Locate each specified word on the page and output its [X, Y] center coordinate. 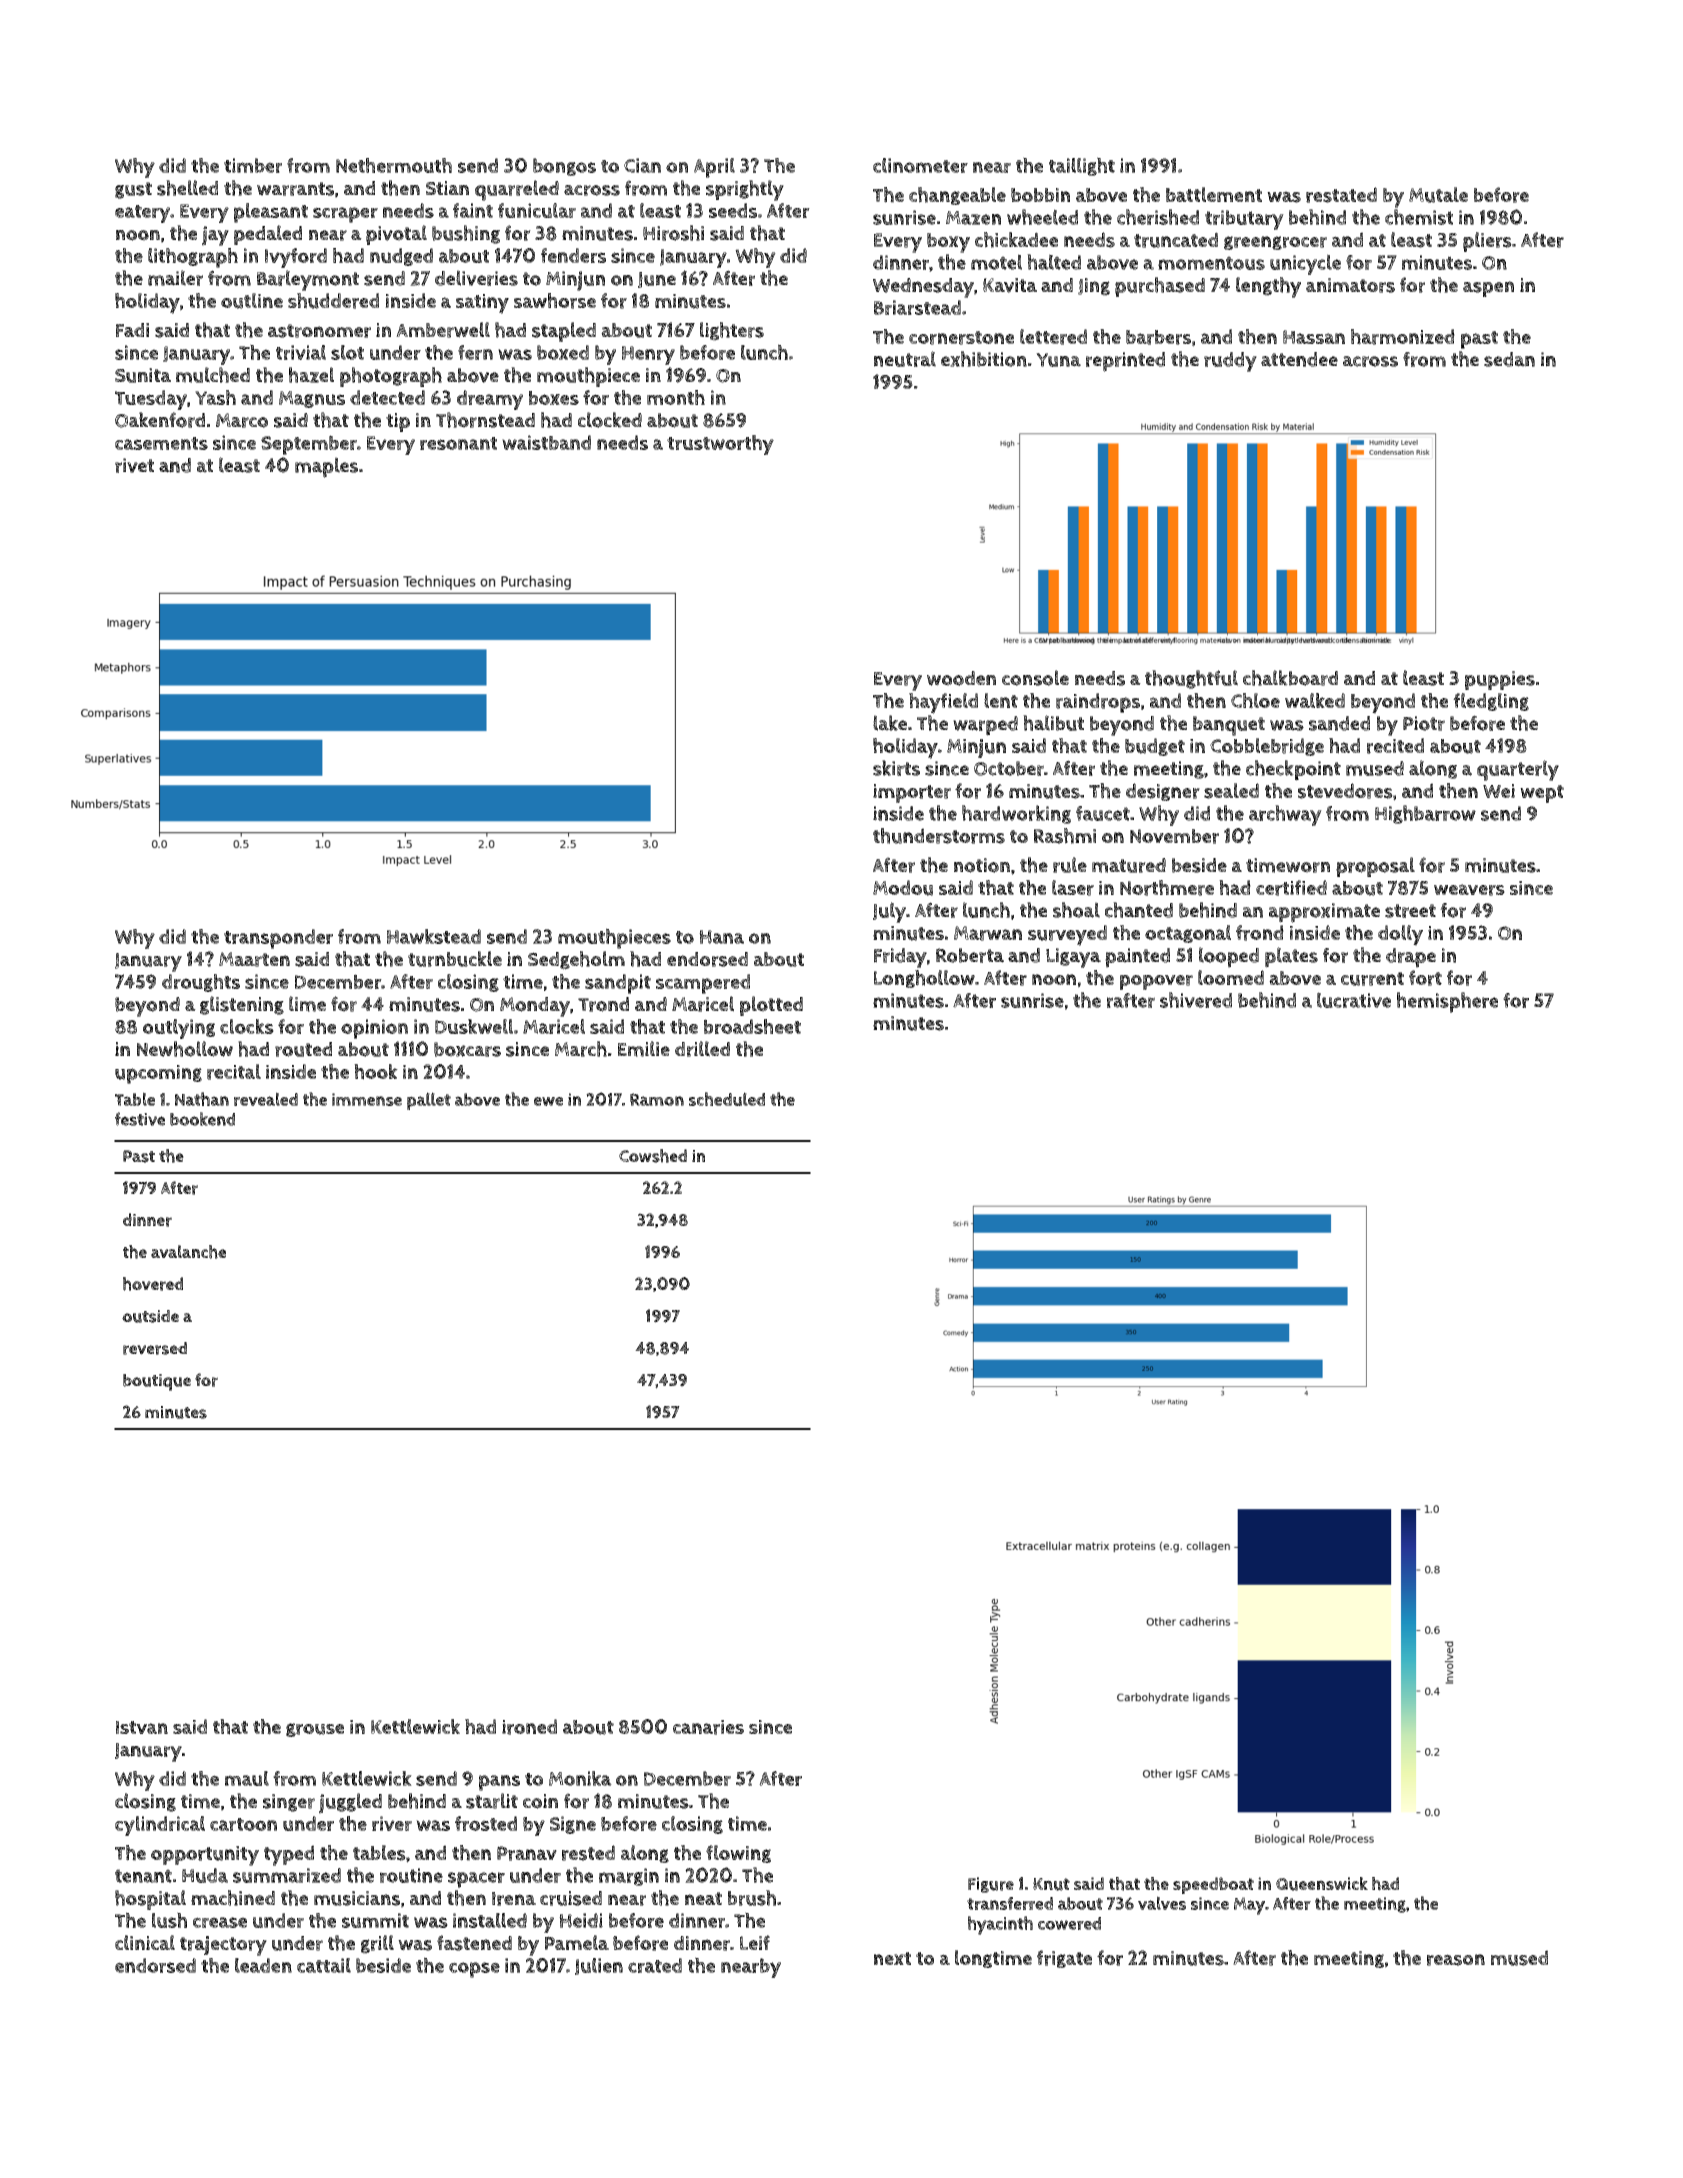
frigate [1064, 1959]
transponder [278, 939]
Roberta [970, 955]
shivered [1196, 1000]
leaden [263, 1965]
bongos [564, 167]
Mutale [1438, 195]
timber [253, 165]
